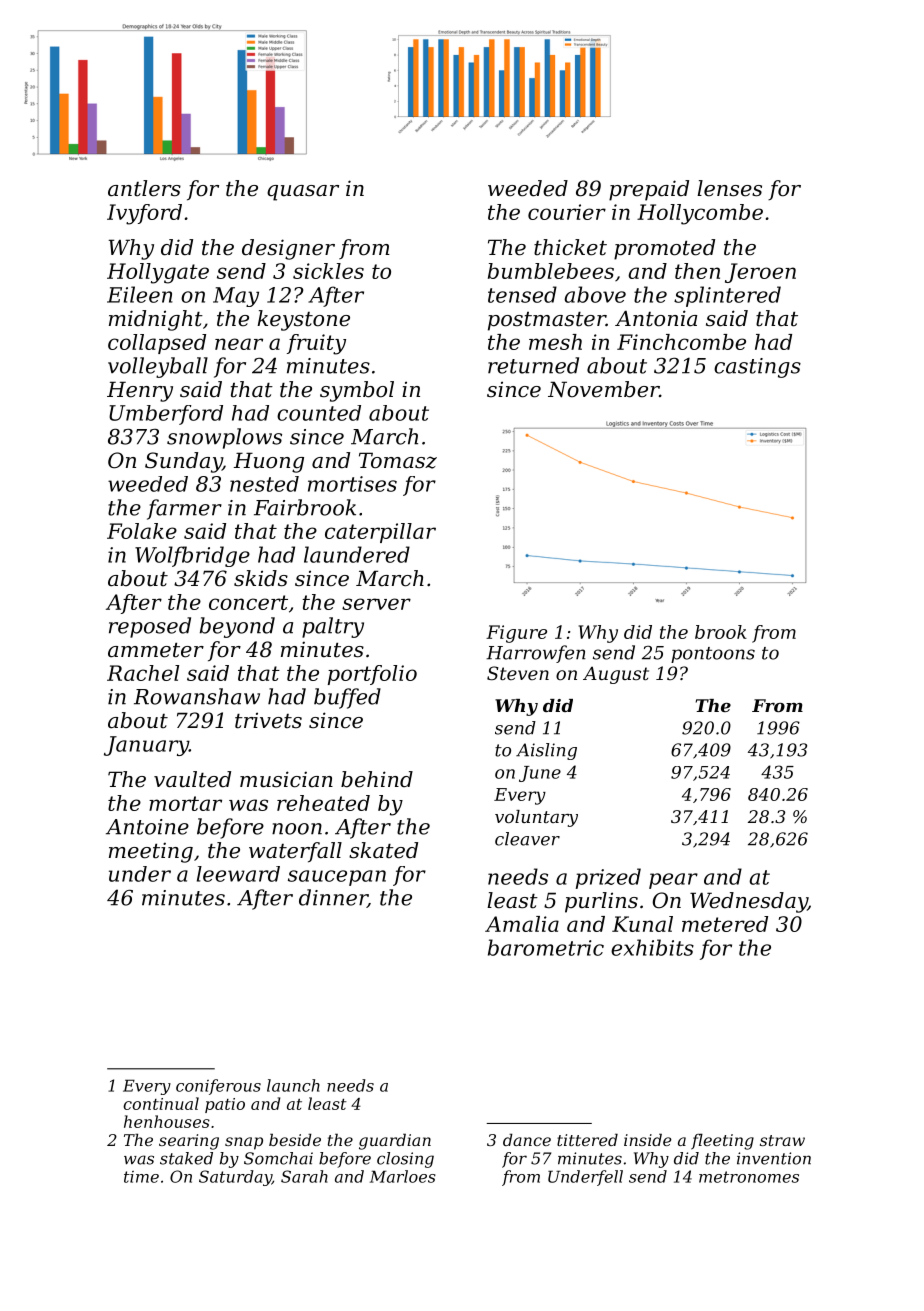 The width and height of the screenshot is (924, 1311). I want to click on metered, so click(725, 924).
